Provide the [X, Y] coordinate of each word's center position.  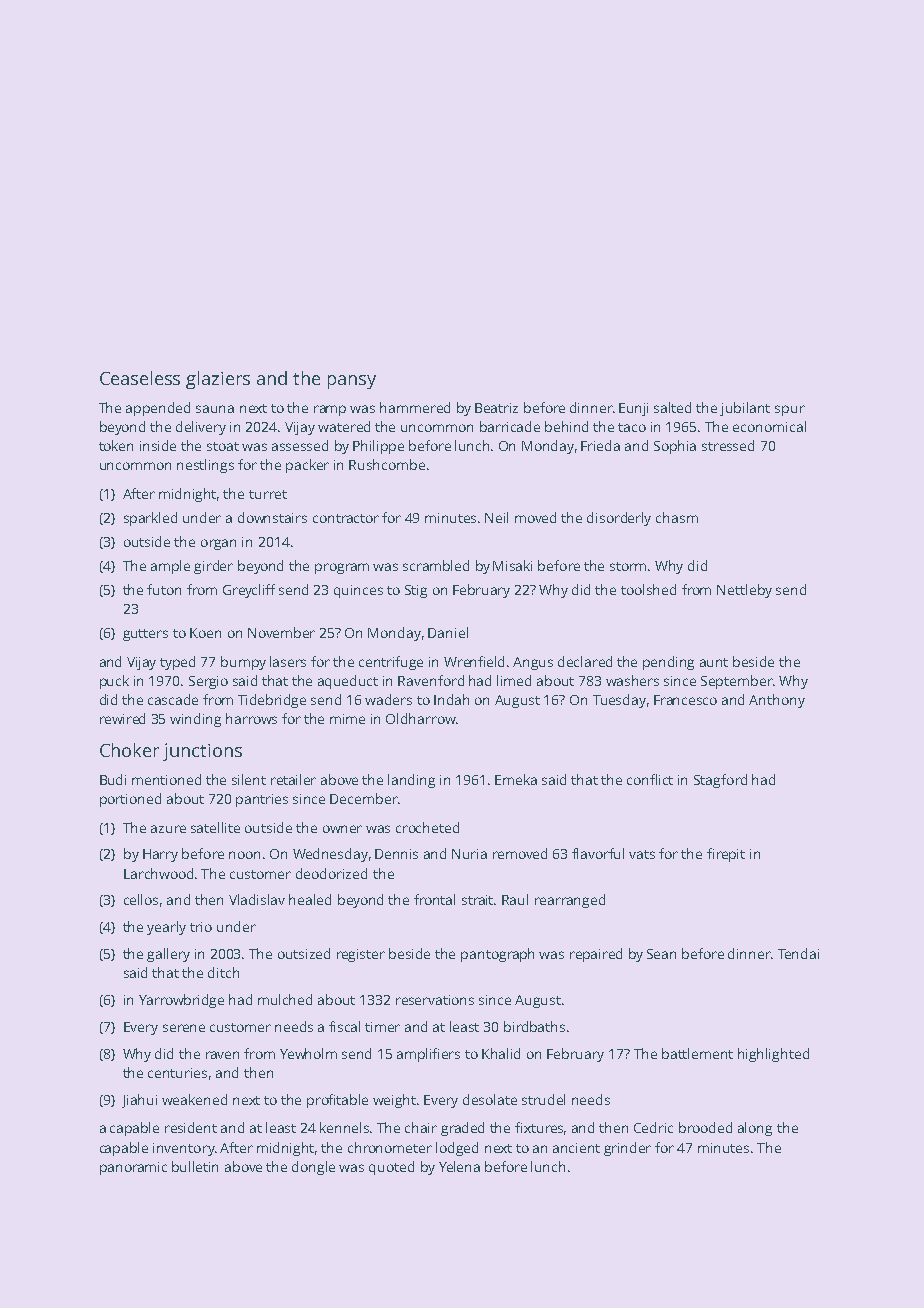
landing [411, 781]
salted [672, 407]
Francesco [685, 700]
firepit [726, 855]
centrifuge [391, 663]
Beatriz [496, 408]
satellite [215, 827]
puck [114, 682]
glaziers [218, 380]
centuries [177, 1073]
